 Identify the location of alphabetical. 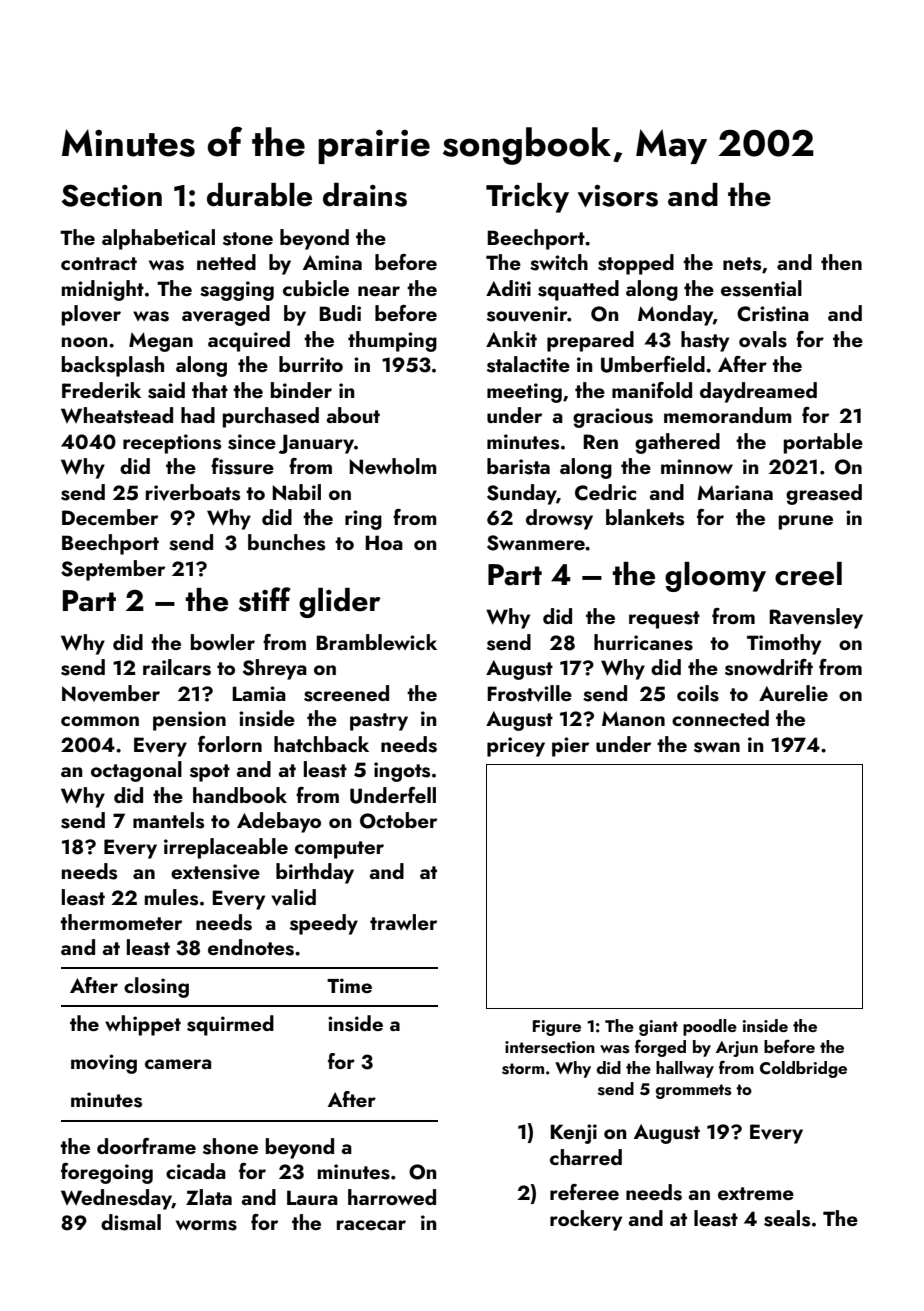
(158, 239).
